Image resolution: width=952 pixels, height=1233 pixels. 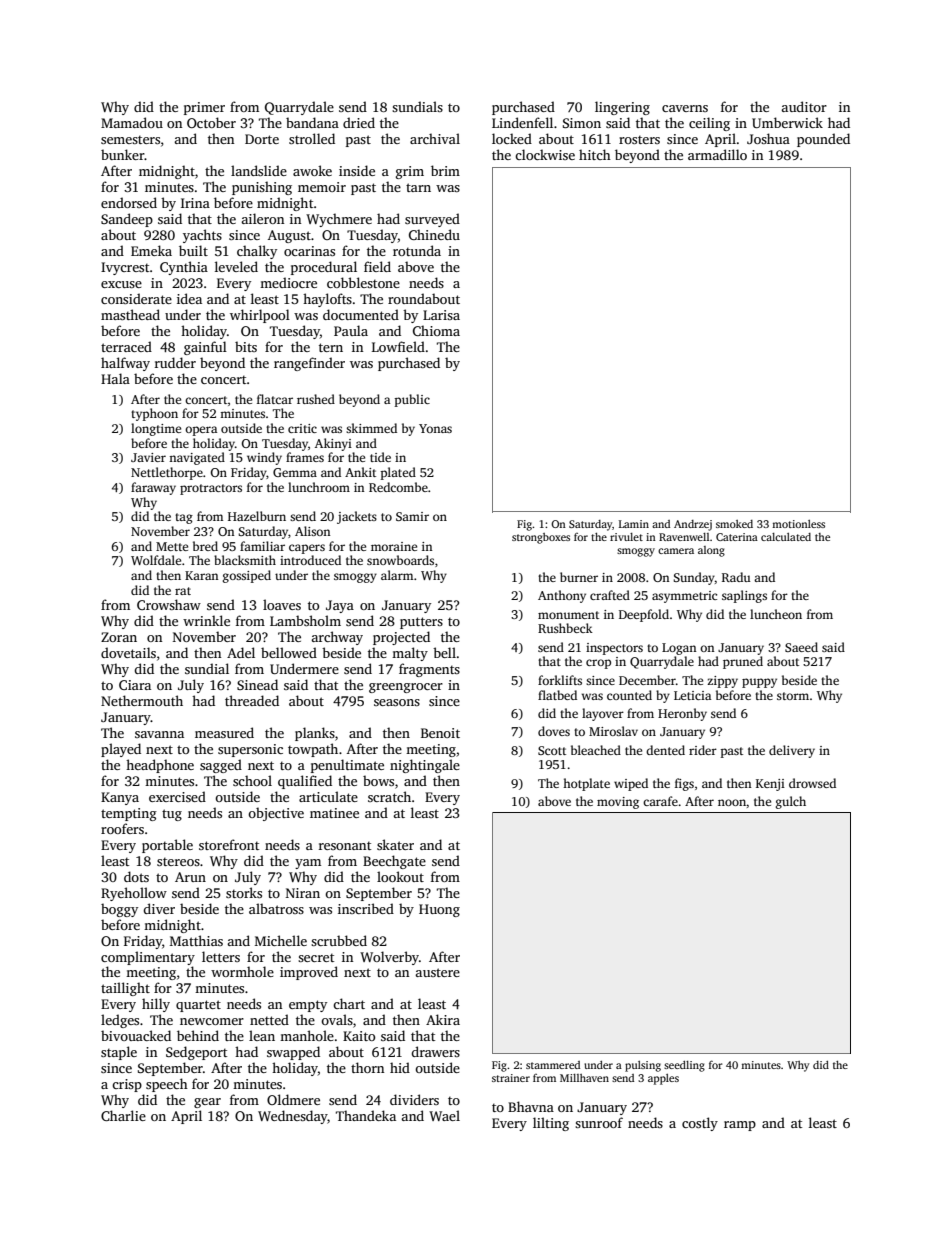 What do you see at coordinates (175, 362) in the screenshot?
I see `rudder` at bounding box center [175, 362].
